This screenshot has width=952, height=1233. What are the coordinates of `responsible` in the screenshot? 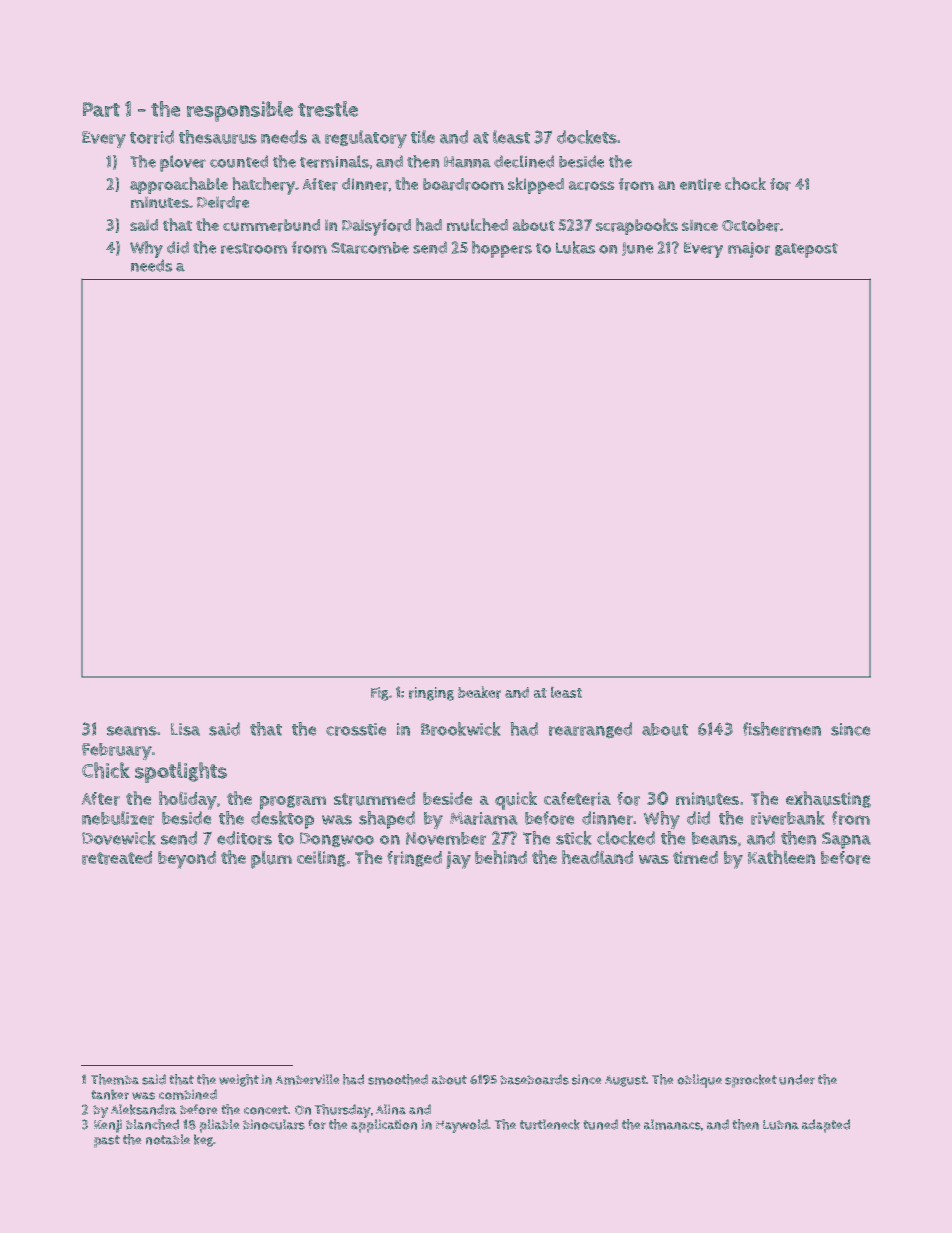 It's located at (240, 111).
